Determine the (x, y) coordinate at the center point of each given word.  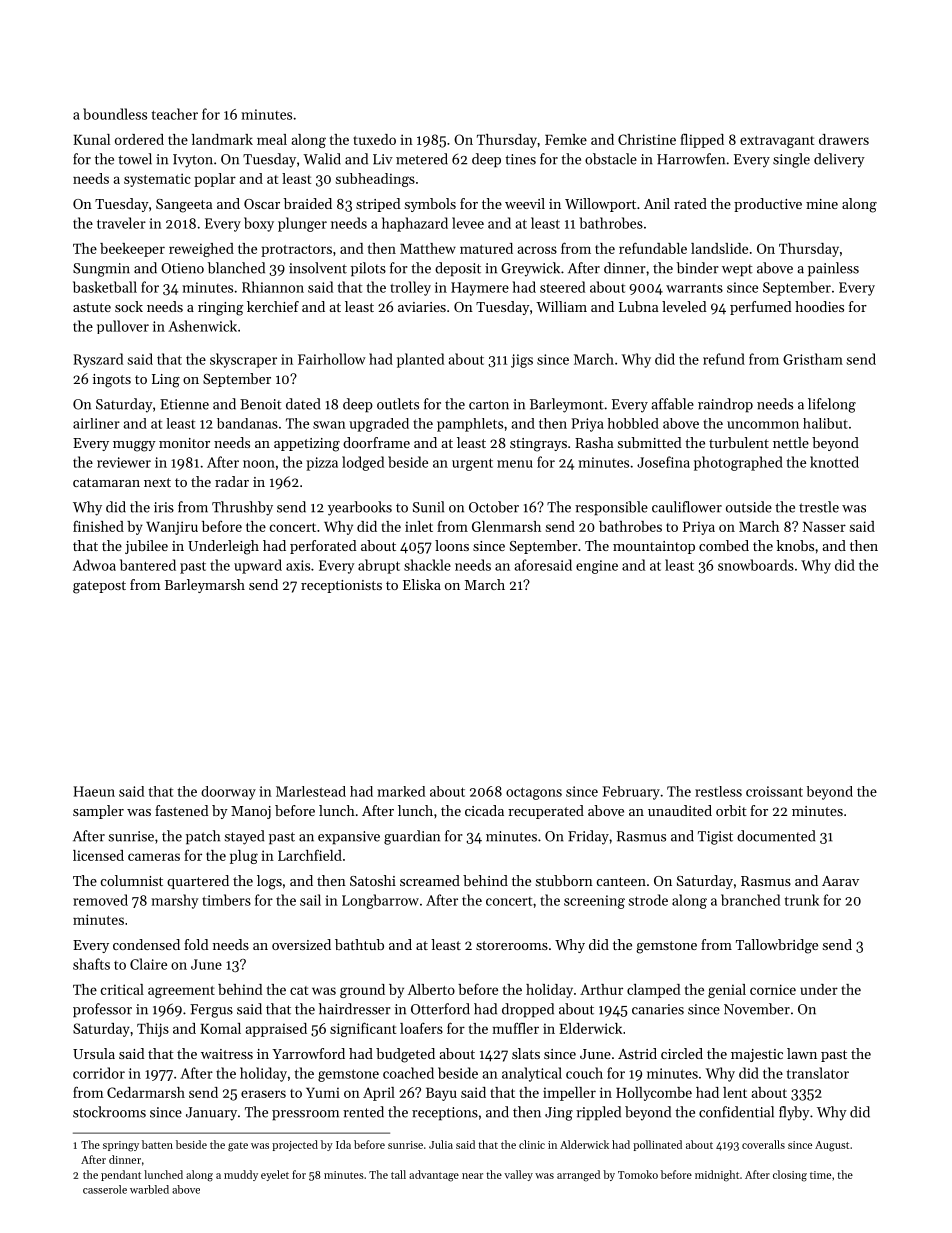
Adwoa (94, 565)
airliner (96, 423)
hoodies (819, 306)
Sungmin (101, 270)
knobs (795, 545)
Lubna (639, 306)
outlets (398, 404)
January (211, 1114)
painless (833, 269)
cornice (773, 989)
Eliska (422, 584)
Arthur (601, 989)
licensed (98, 855)
